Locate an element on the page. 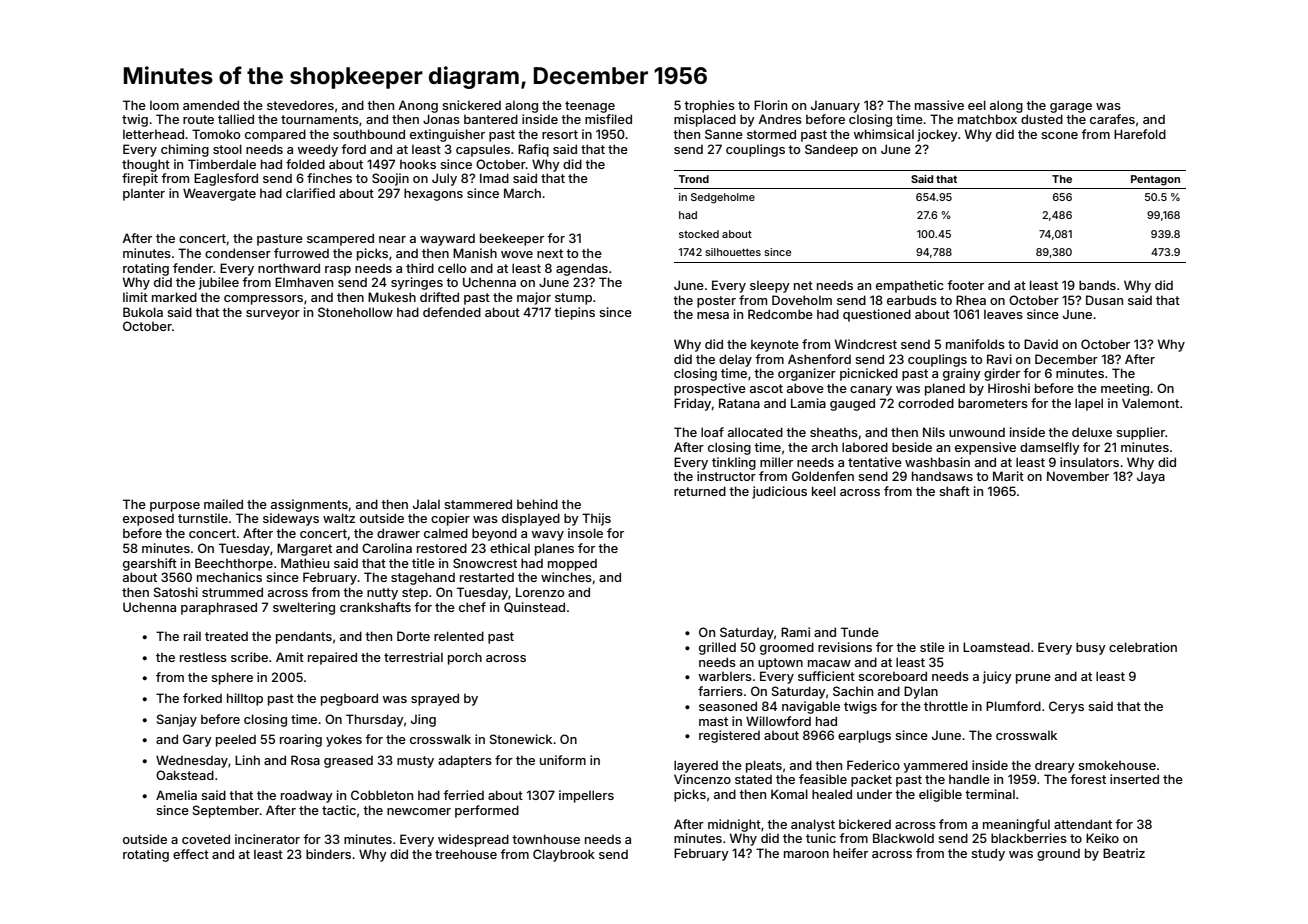 The image size is (1308, 924). insole is located at coordinates (585, 533).
